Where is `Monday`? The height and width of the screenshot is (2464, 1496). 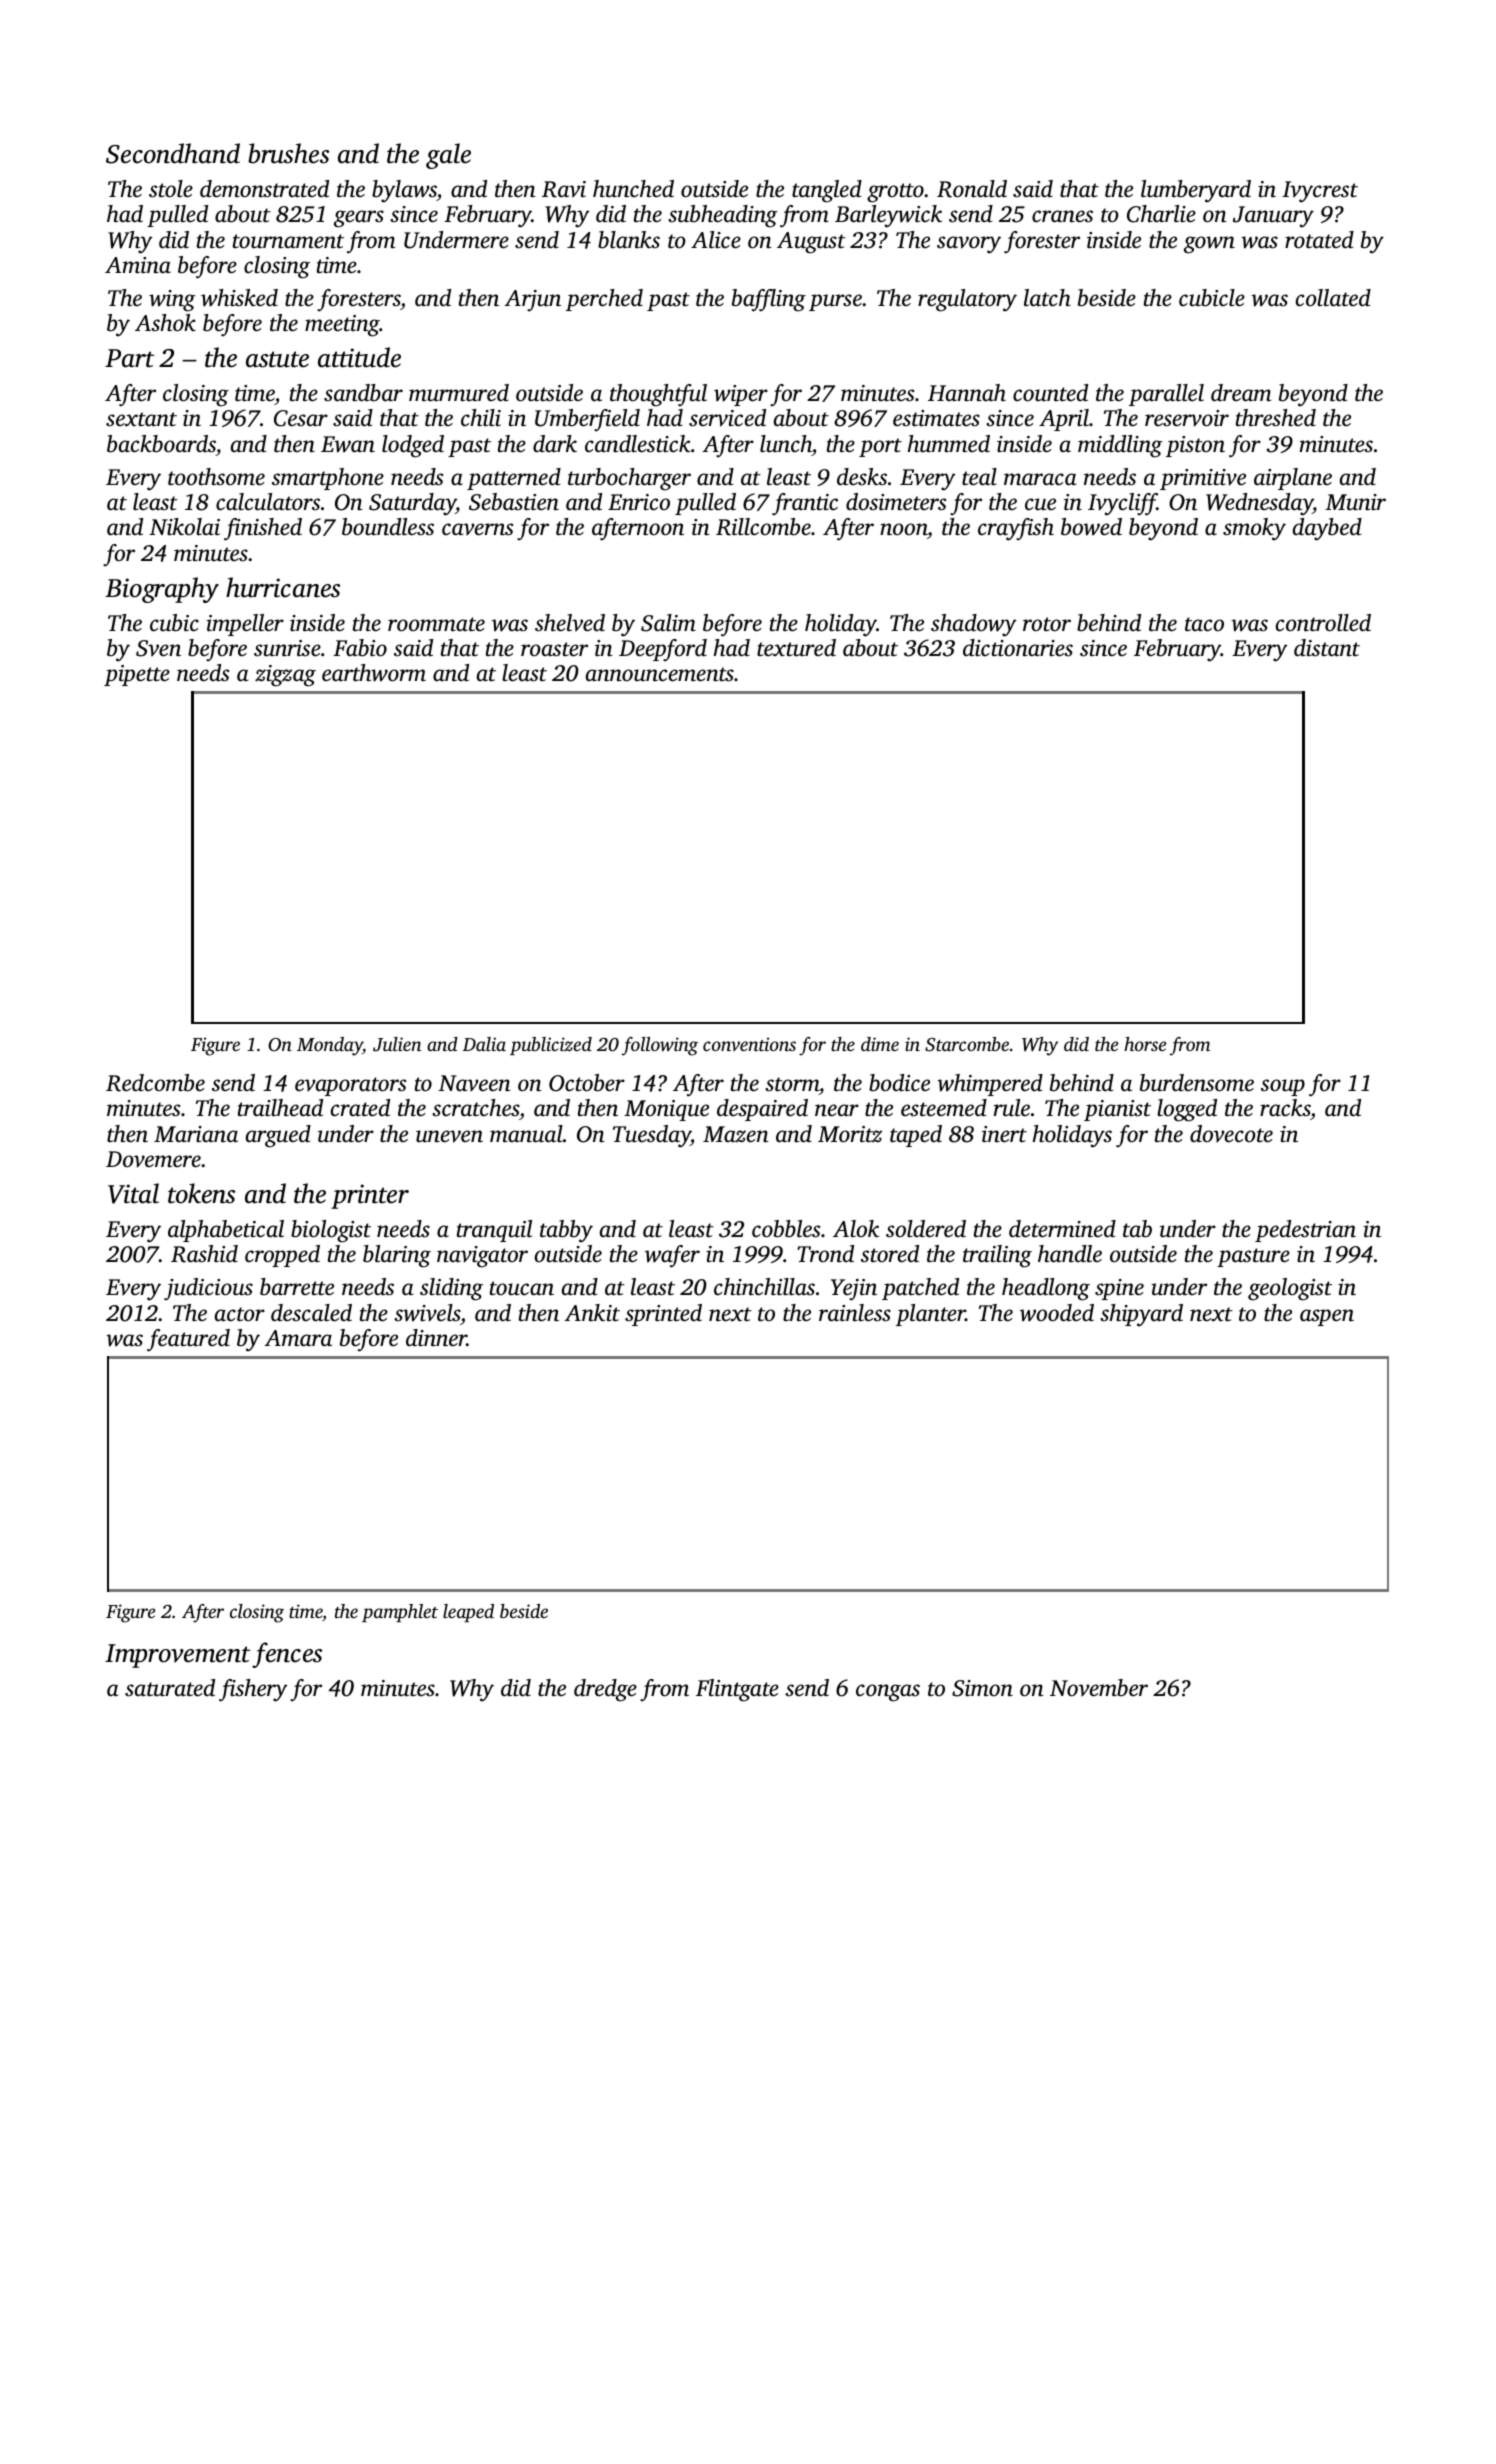
Monday is located at coordinates (330, 1046).
